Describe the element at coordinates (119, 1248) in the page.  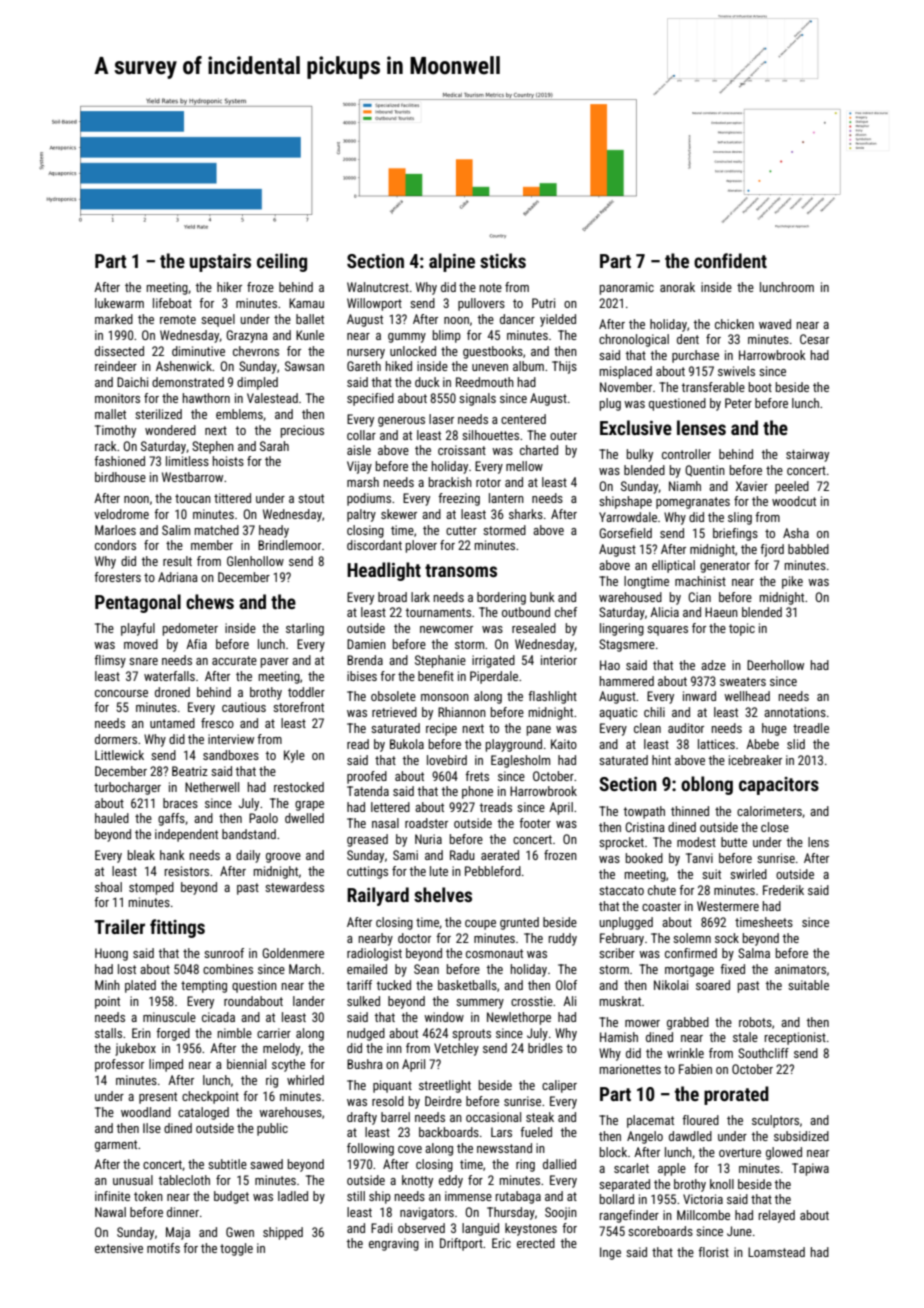
I see `extensive` at that location.
